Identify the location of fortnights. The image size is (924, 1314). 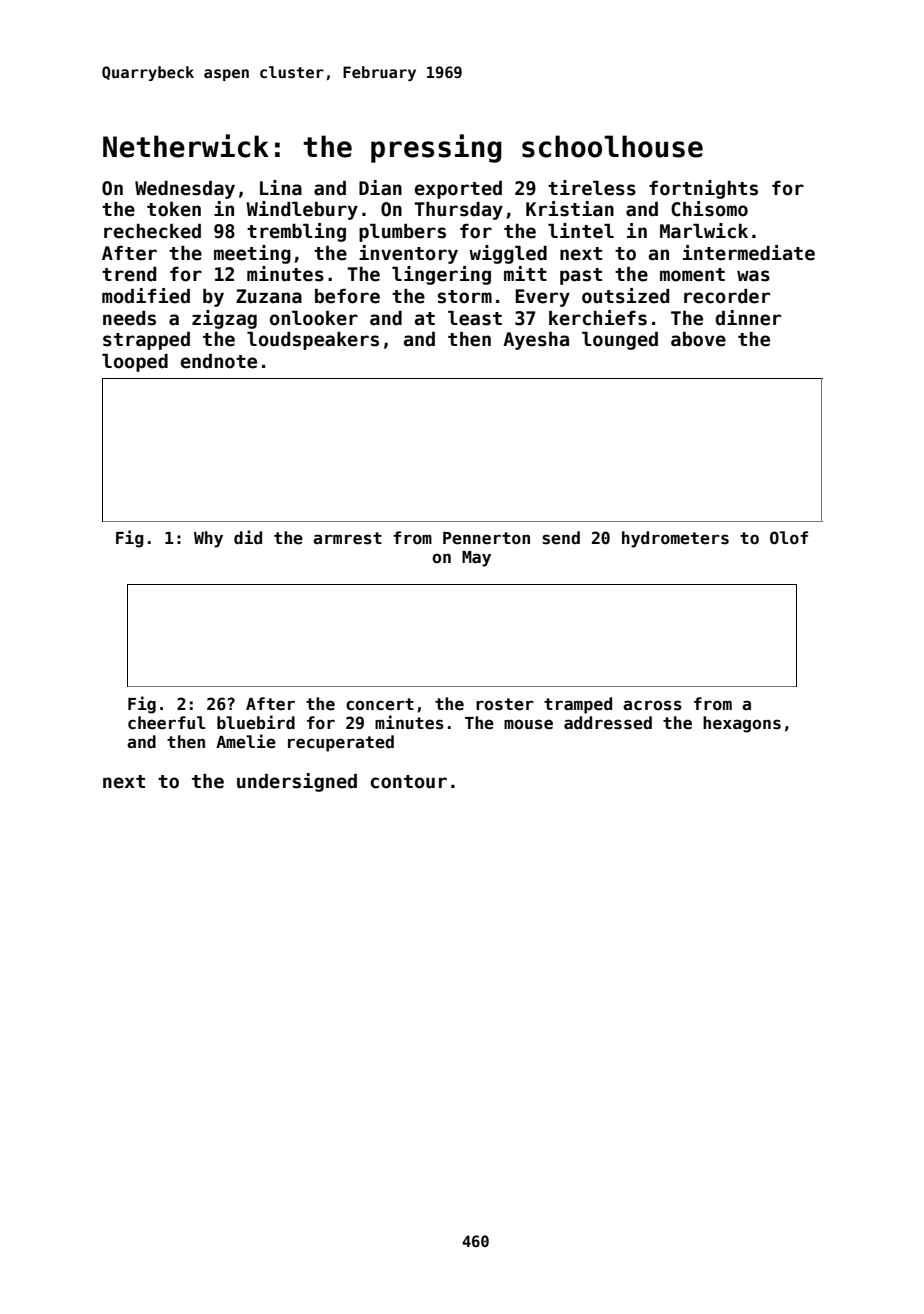
(703, 189).
